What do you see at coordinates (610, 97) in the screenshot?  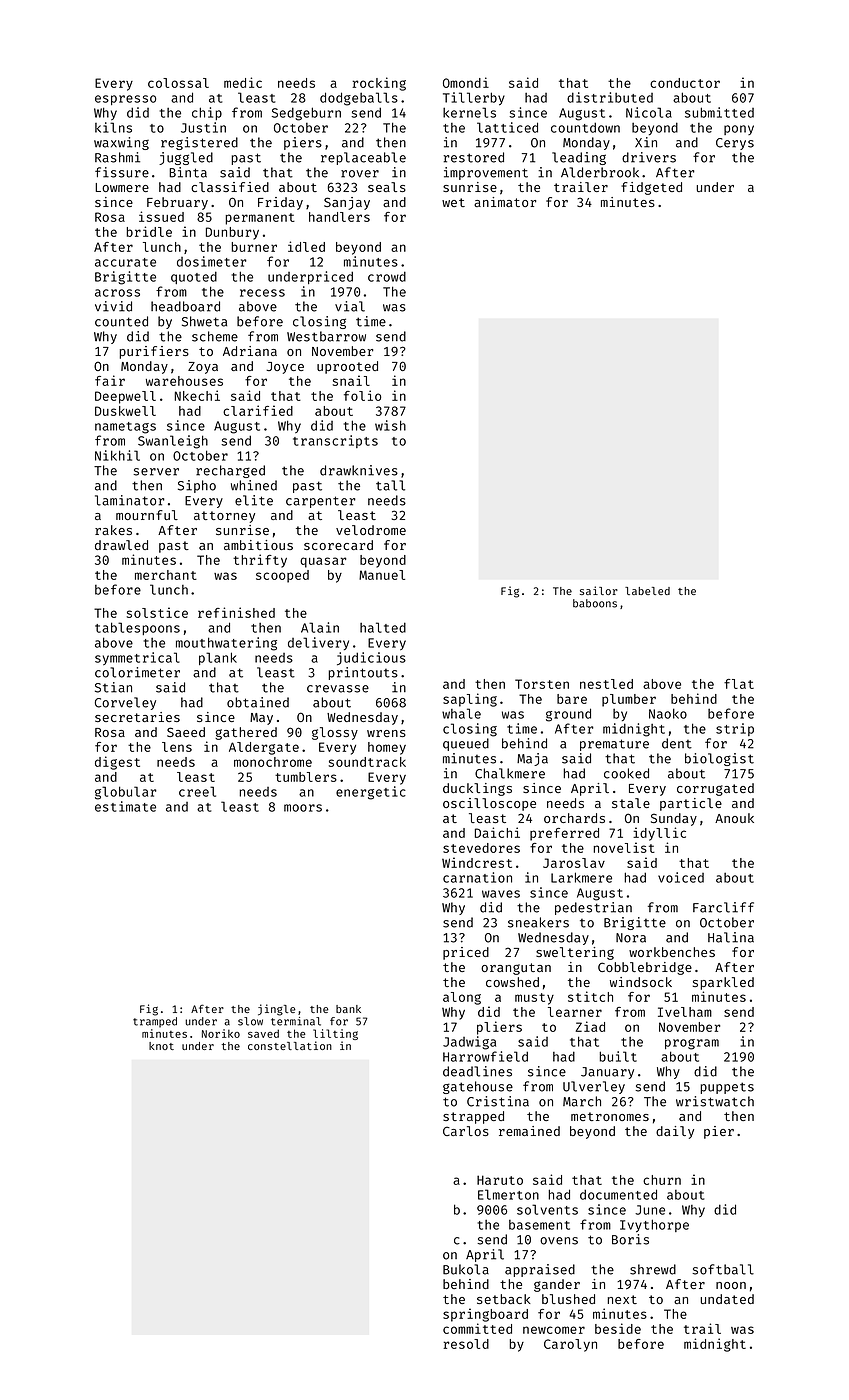 I see `distributed` at bounding box center [610, 97].
